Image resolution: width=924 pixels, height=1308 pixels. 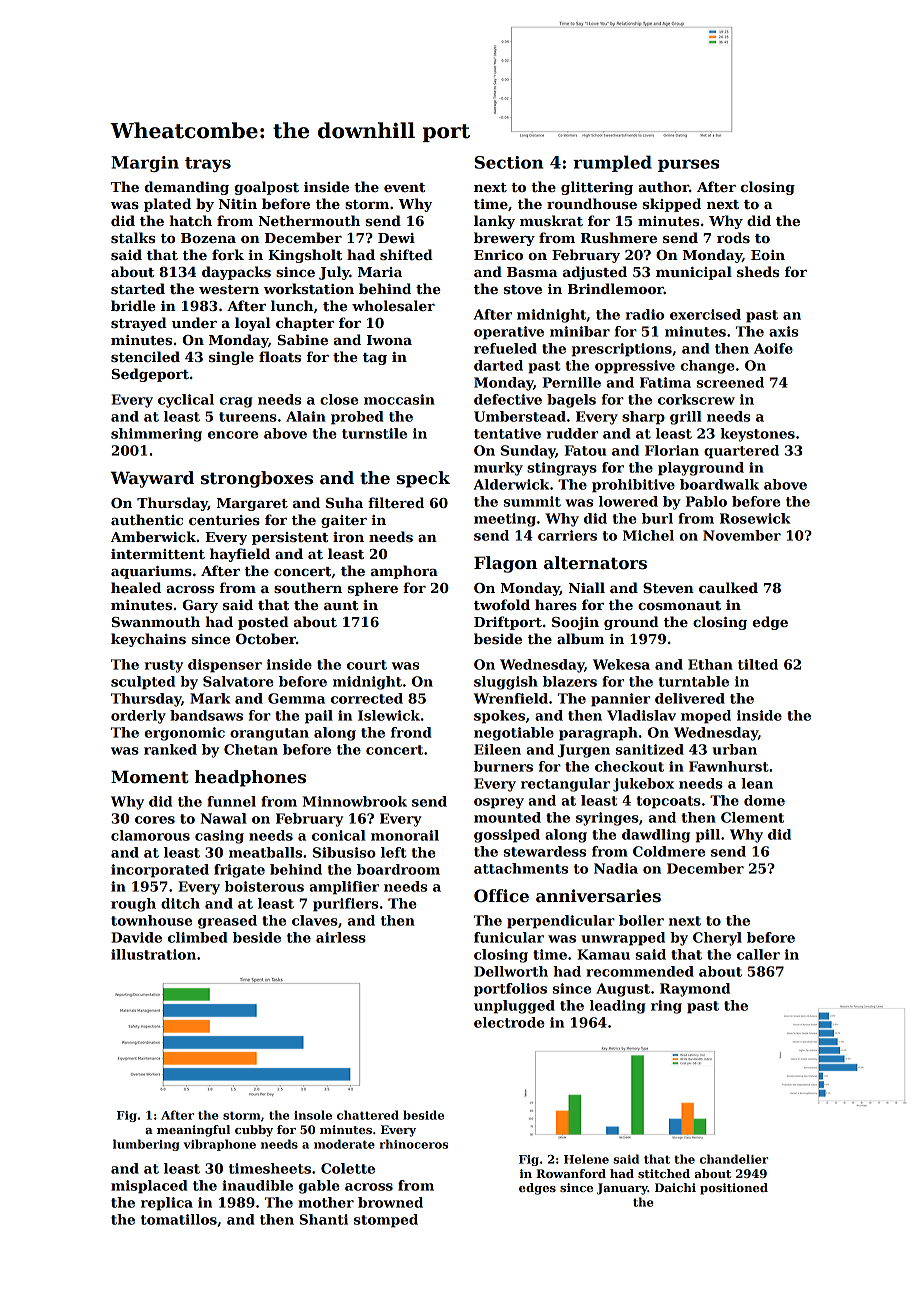 What do you see at coordinates (269, 734) in the document?
I see `orangutan` at bounding box center [269, 734].
